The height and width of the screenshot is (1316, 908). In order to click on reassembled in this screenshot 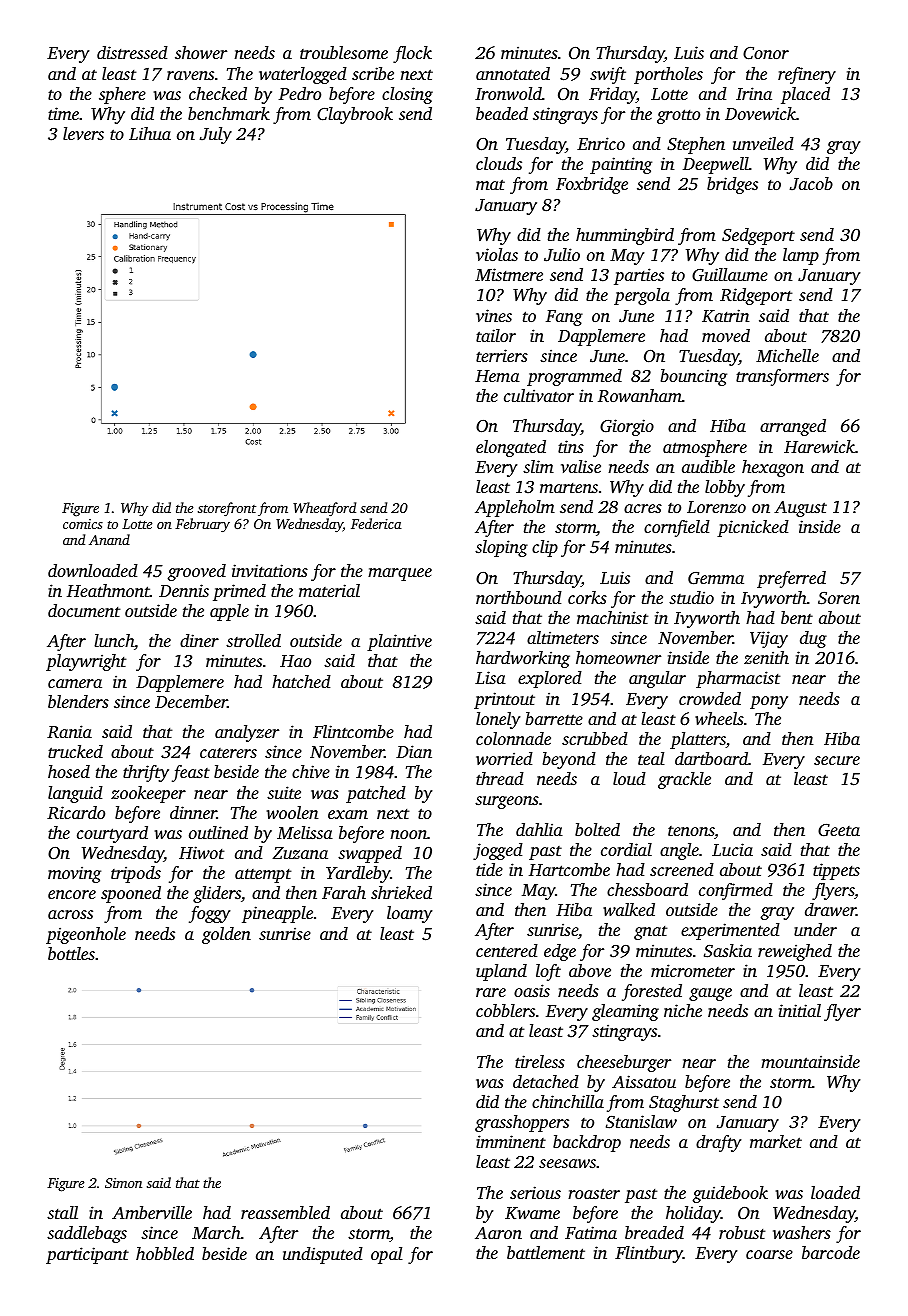, I will do `click(285, 1212)`.
